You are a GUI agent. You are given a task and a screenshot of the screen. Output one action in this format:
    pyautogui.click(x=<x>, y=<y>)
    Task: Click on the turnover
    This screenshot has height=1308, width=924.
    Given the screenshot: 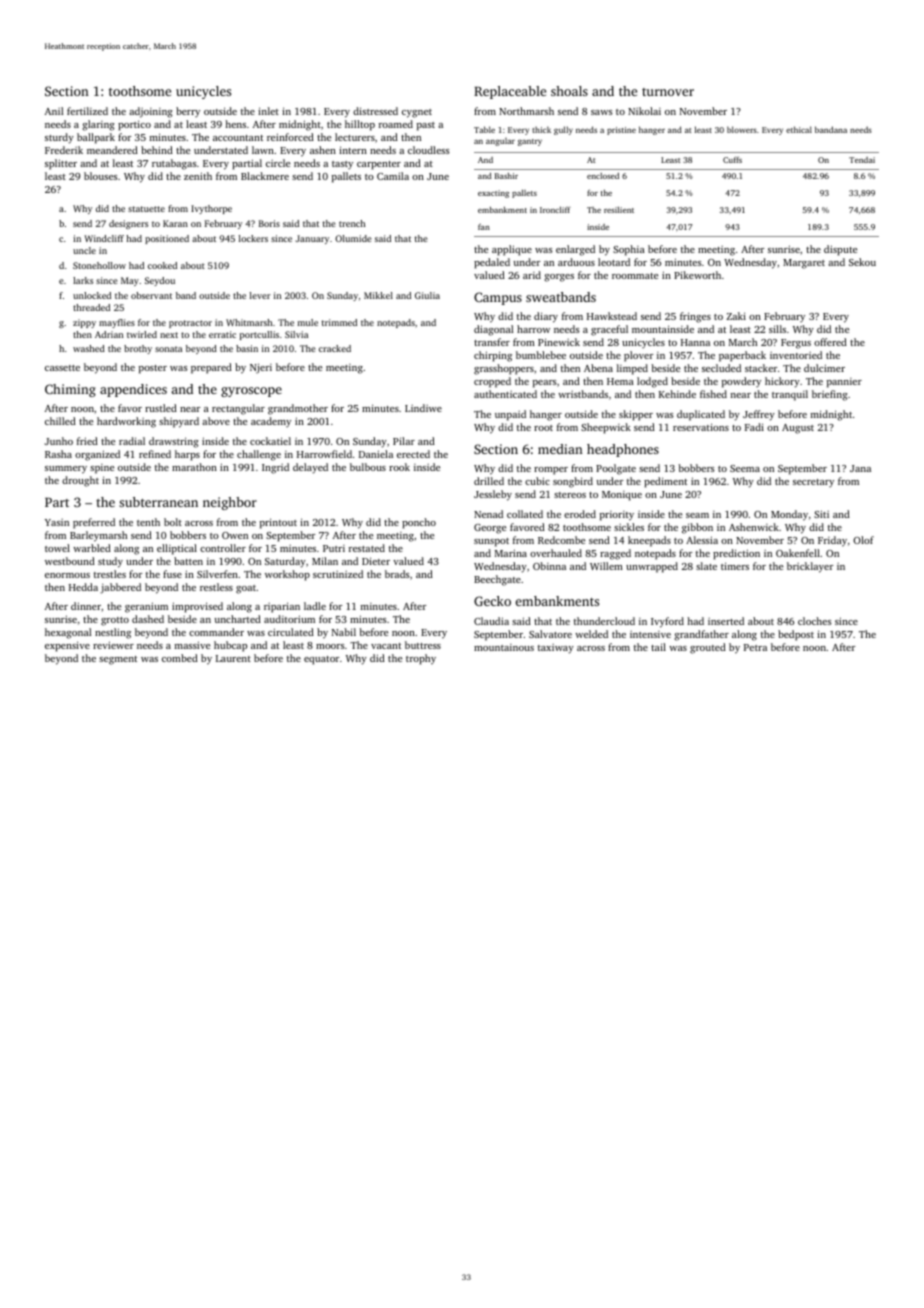 What is the action you would take?
    pyautogui.click(x=668, y=92)
